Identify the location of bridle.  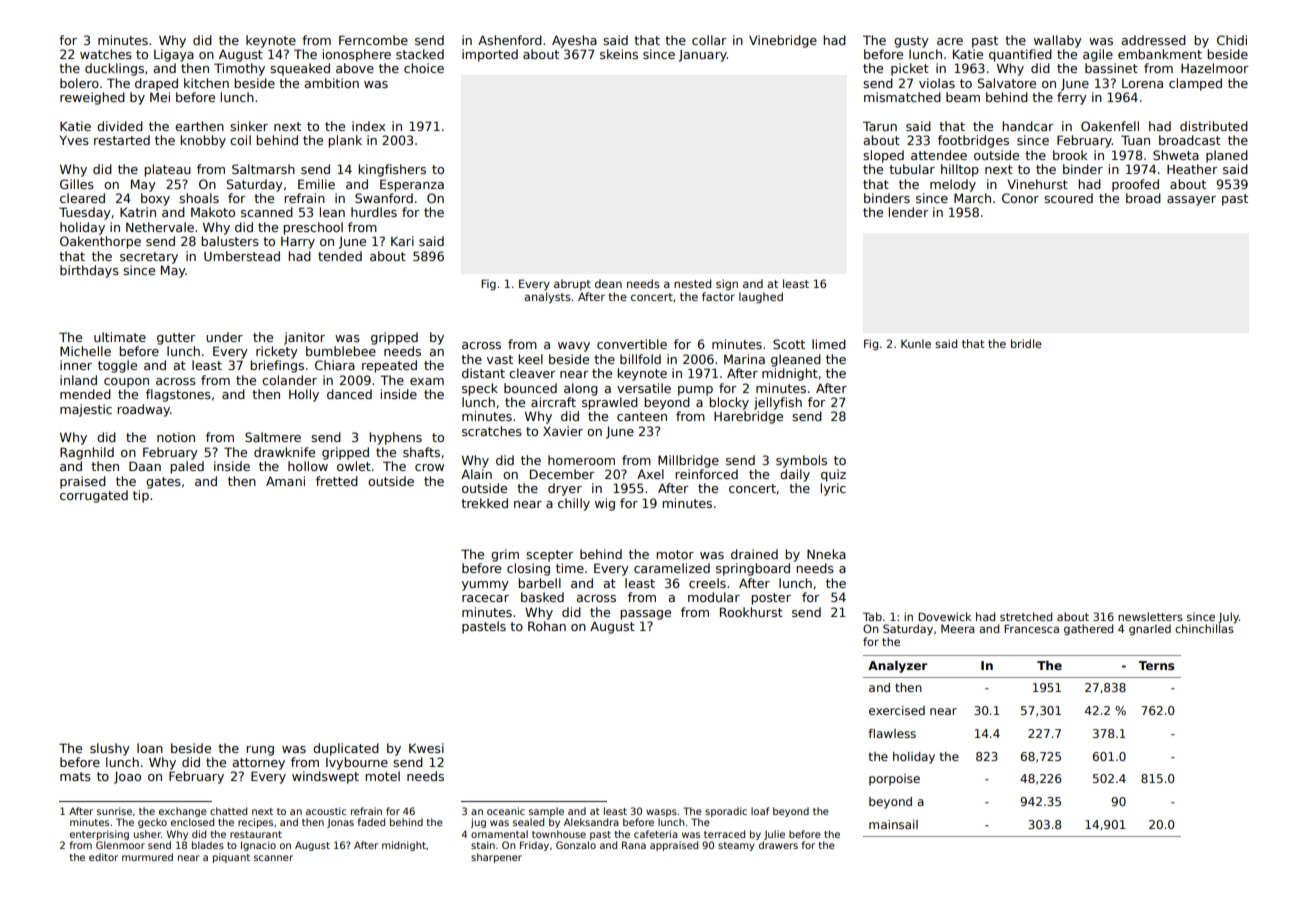
(1026, 343).
